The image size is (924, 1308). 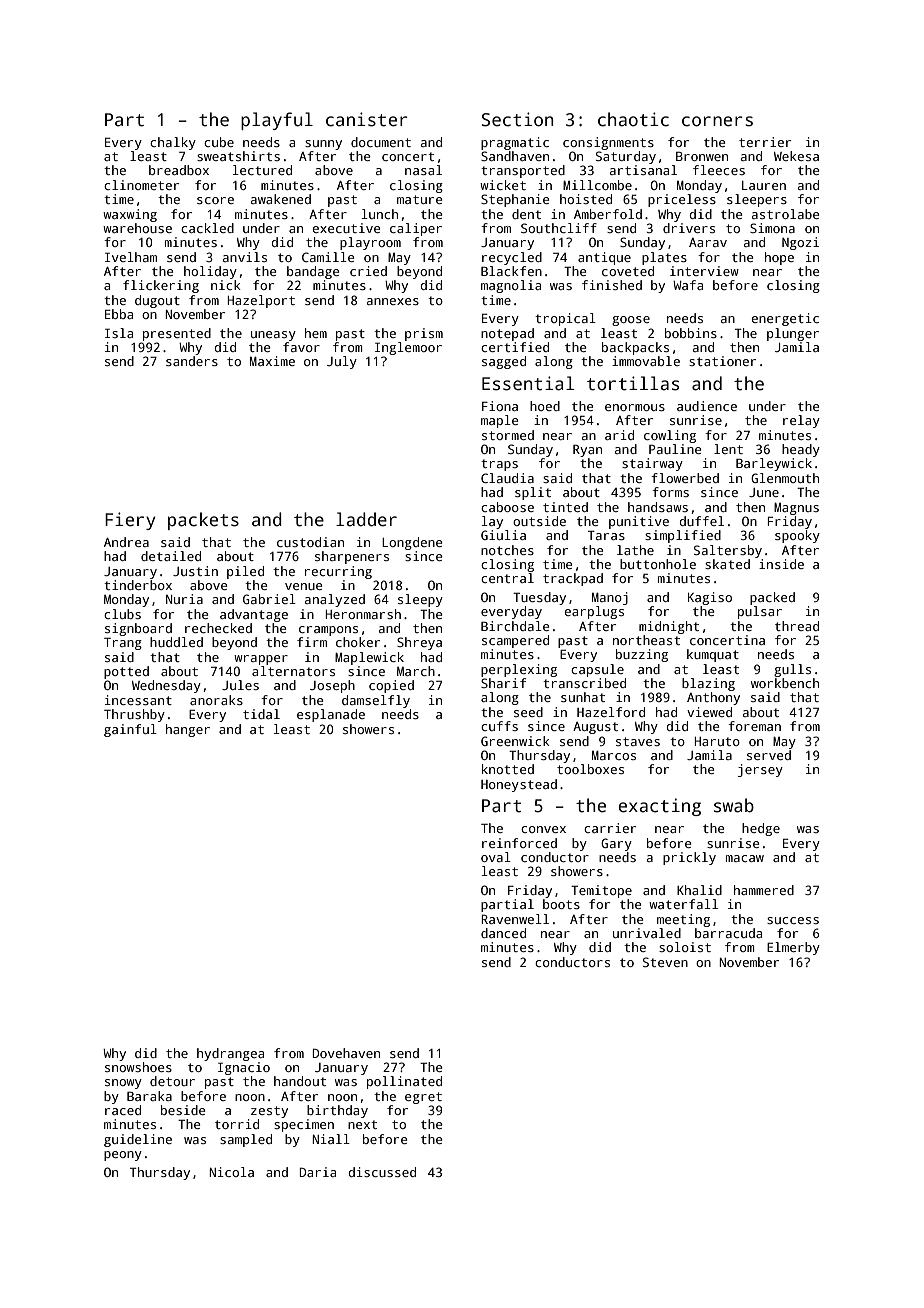 I want to click on chalky, so click(x=173, y=143).
